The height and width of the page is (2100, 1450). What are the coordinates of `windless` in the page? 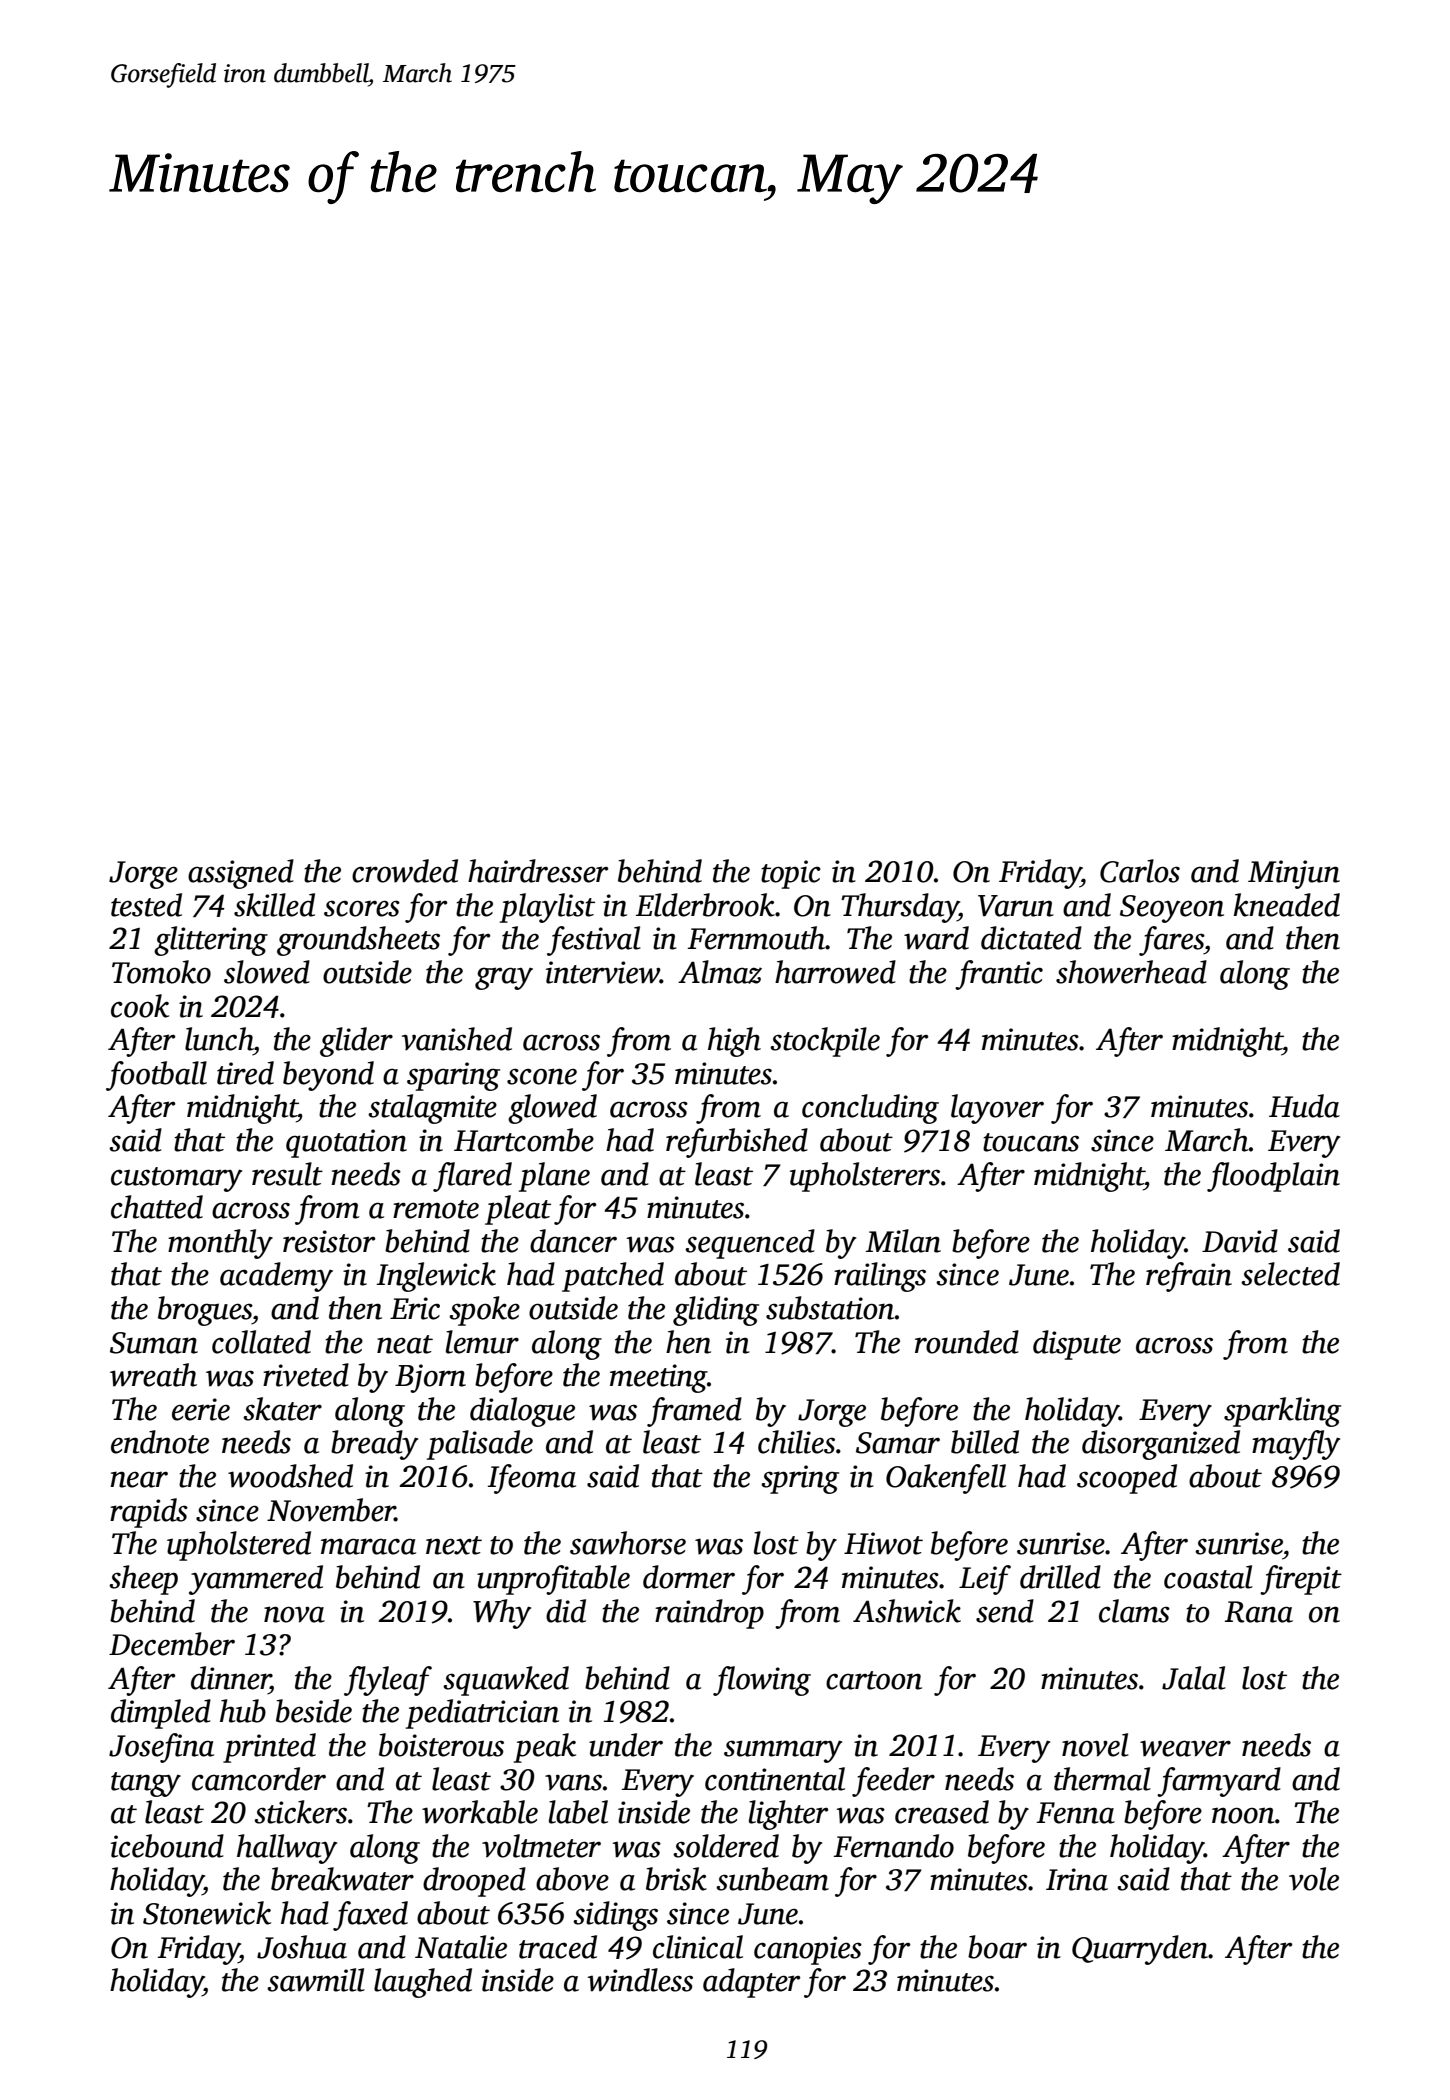 It's located at (640, 1980).
